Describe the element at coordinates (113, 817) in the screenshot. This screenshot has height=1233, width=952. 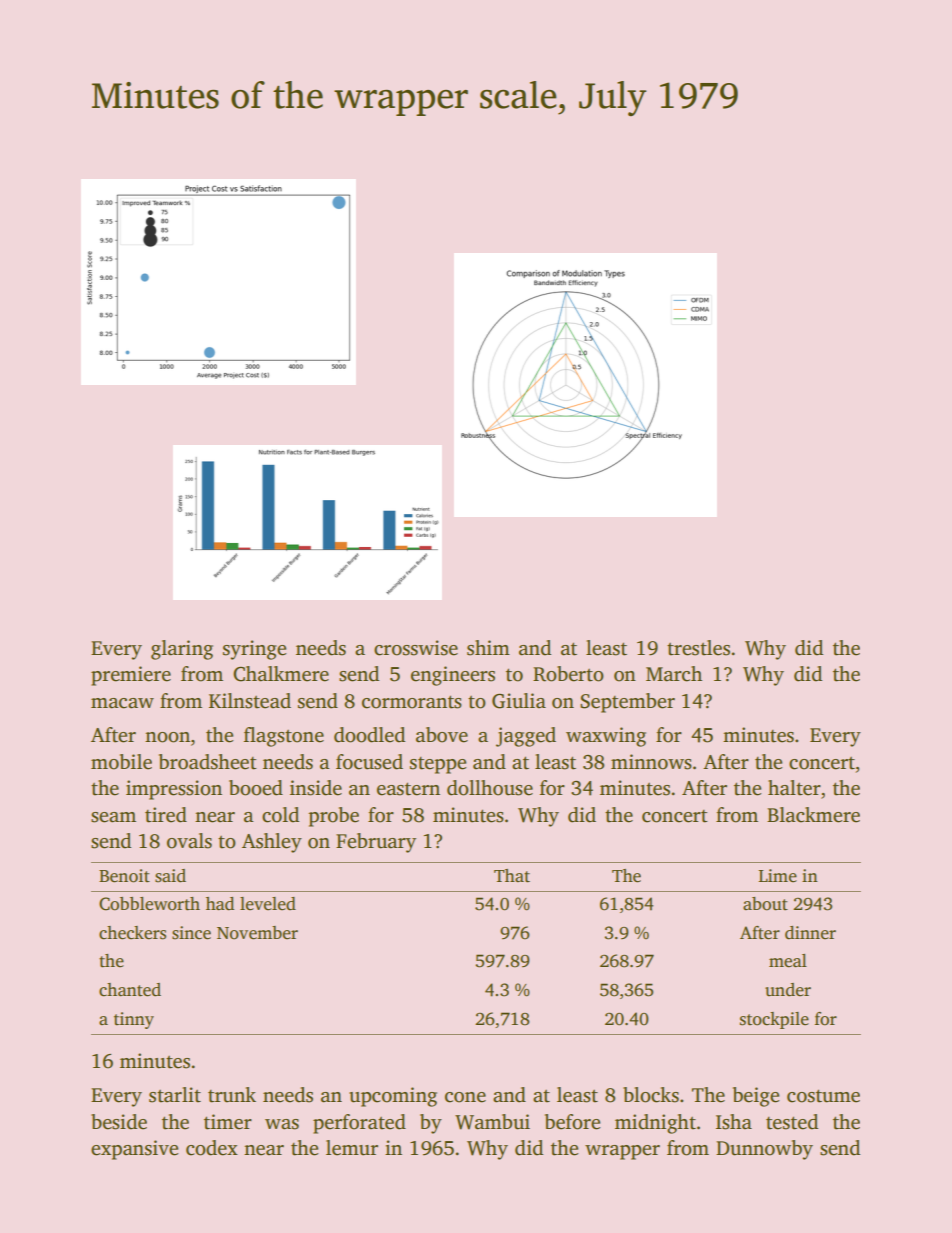
I see `seam` at that location.
